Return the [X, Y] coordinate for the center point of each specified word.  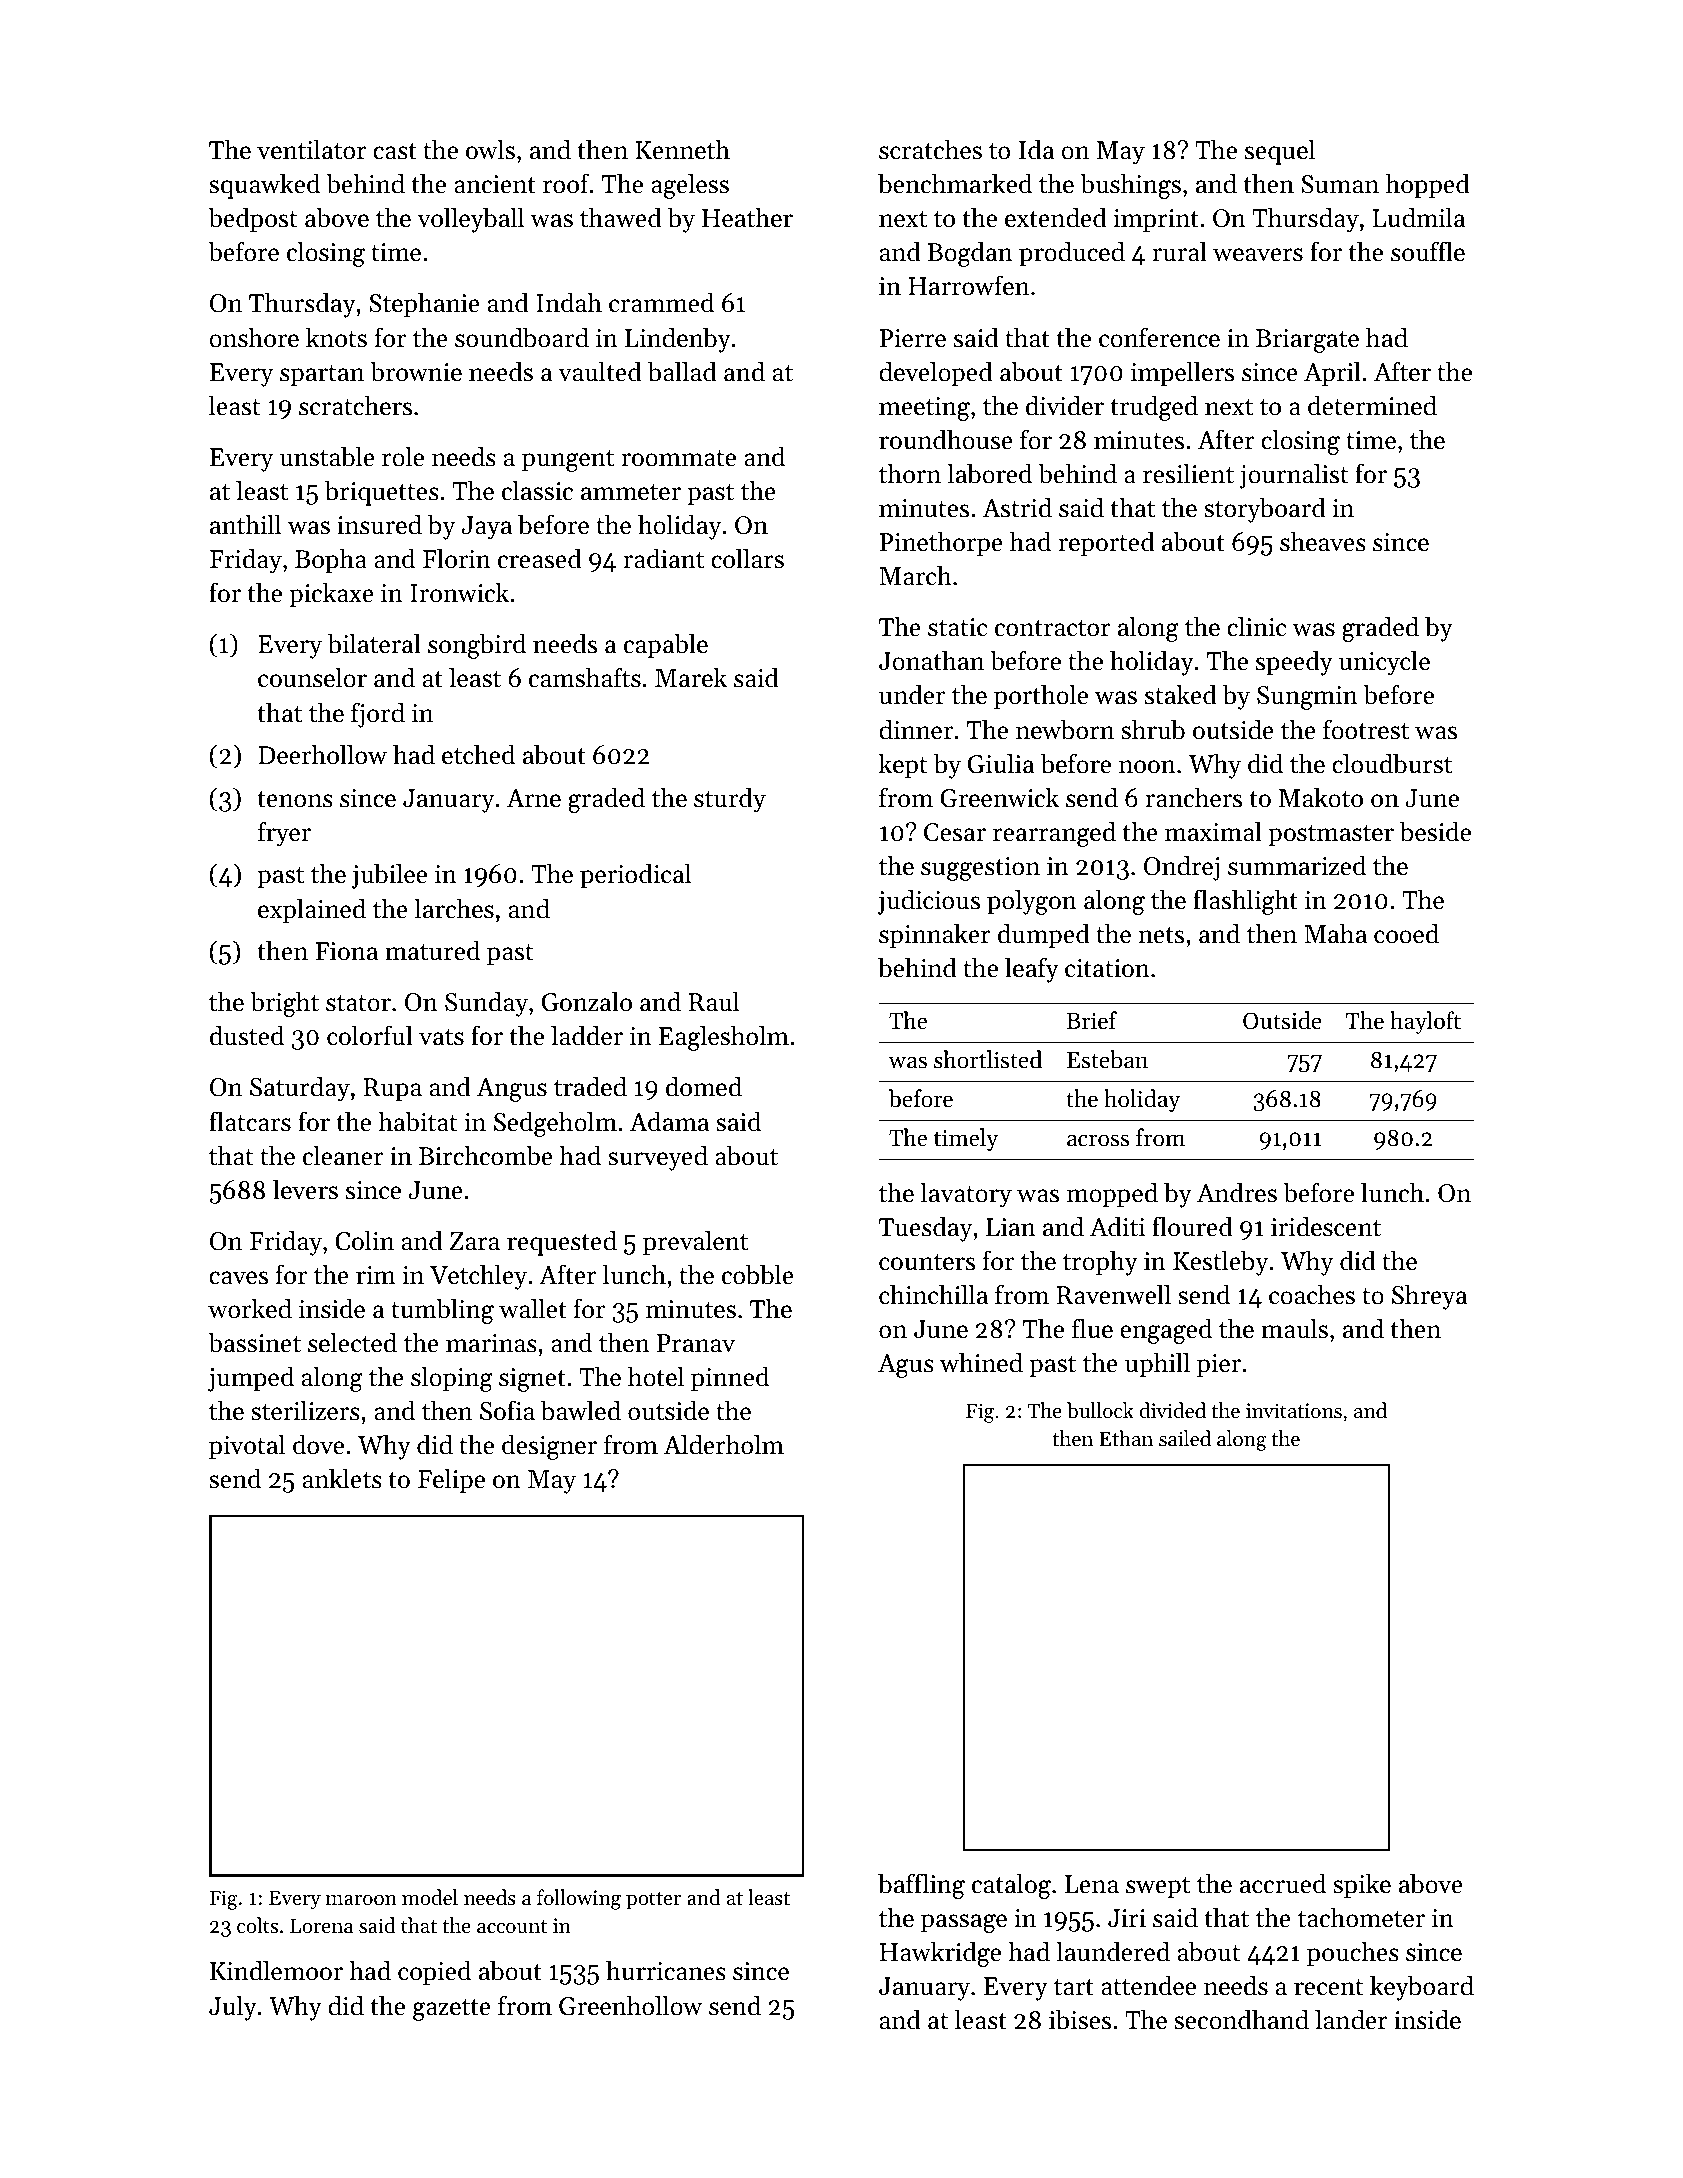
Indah [569, 302]
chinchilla [933, 1294]
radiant [663, 558]
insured [379, 524]
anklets [342, 1478]
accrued [1283, 1883]
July [233, 2008]
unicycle [1384, 663]
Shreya [1429, 1297]
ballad [682, 371]
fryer [284, 834]
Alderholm [724, 1444]
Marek [691, 677]
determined [1372, 405]
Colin [364, 1240]
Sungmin [1307, 698]
